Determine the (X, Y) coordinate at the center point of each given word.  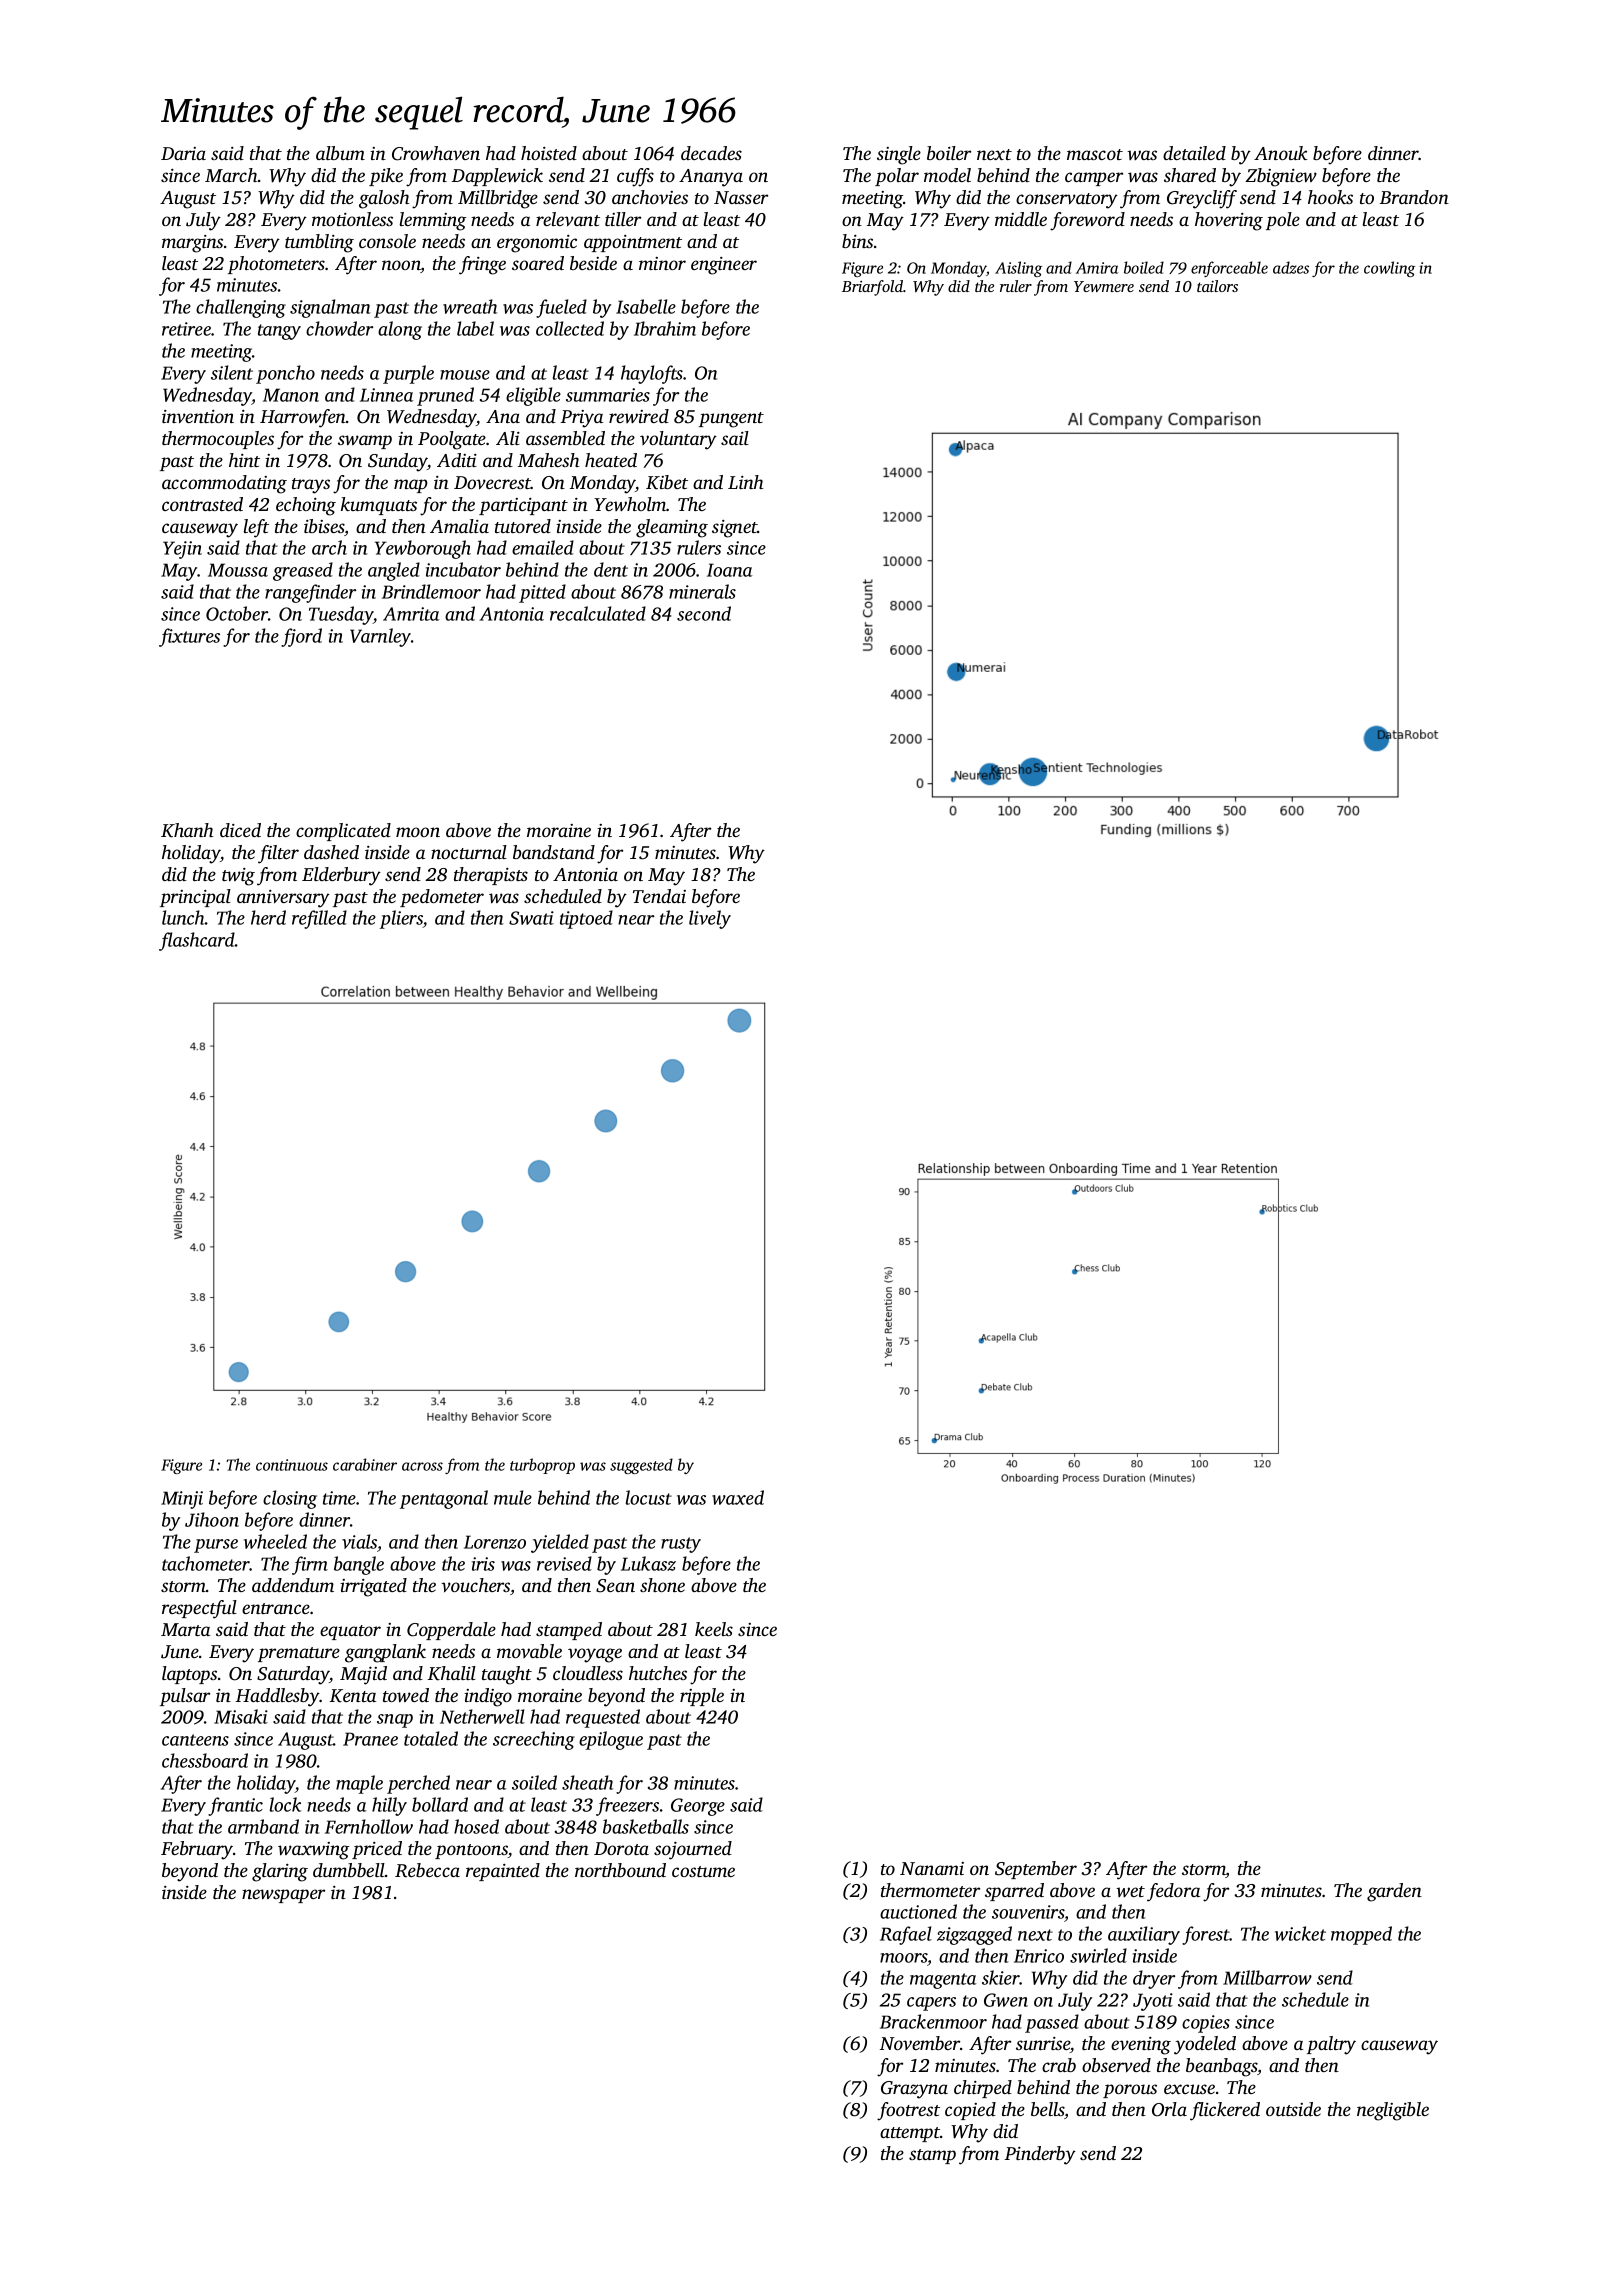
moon (418, 832)
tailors (1217, 286)
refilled (319, 919)
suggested (641, 1466)
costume (703, 1871)
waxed (738, 1497)
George (698, 1807)
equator (350, 1632)
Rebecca (427, 1870)
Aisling (1018, 269)
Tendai (659, 896)
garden (1394, 1892)
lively (710, 919)
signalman (330, 308)
